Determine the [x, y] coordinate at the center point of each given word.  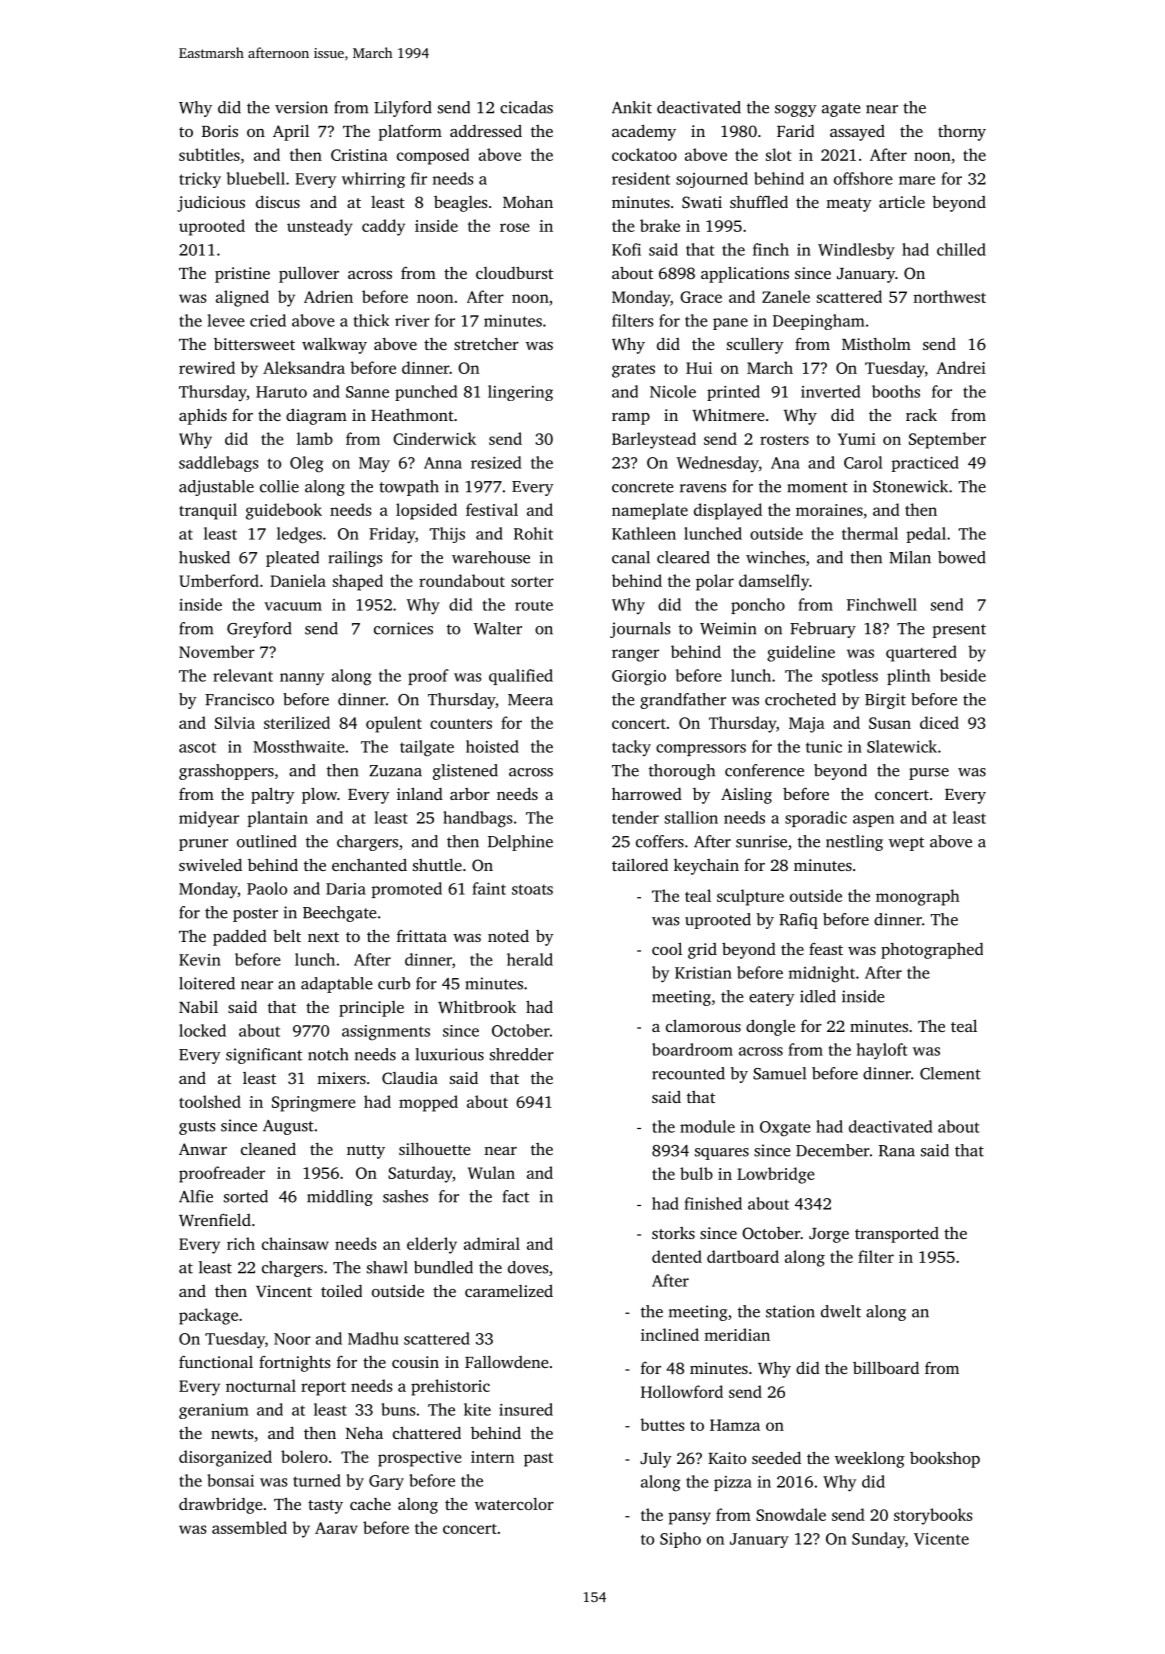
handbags [477, 819]
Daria [346, 889]
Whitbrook [477, 1007]
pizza [733, 1483]
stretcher [486, 344]
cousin [415, 1362]
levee [226, 320]
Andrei [961, 367]
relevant [243, 675]
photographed [932, 951]
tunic [824, 747]
